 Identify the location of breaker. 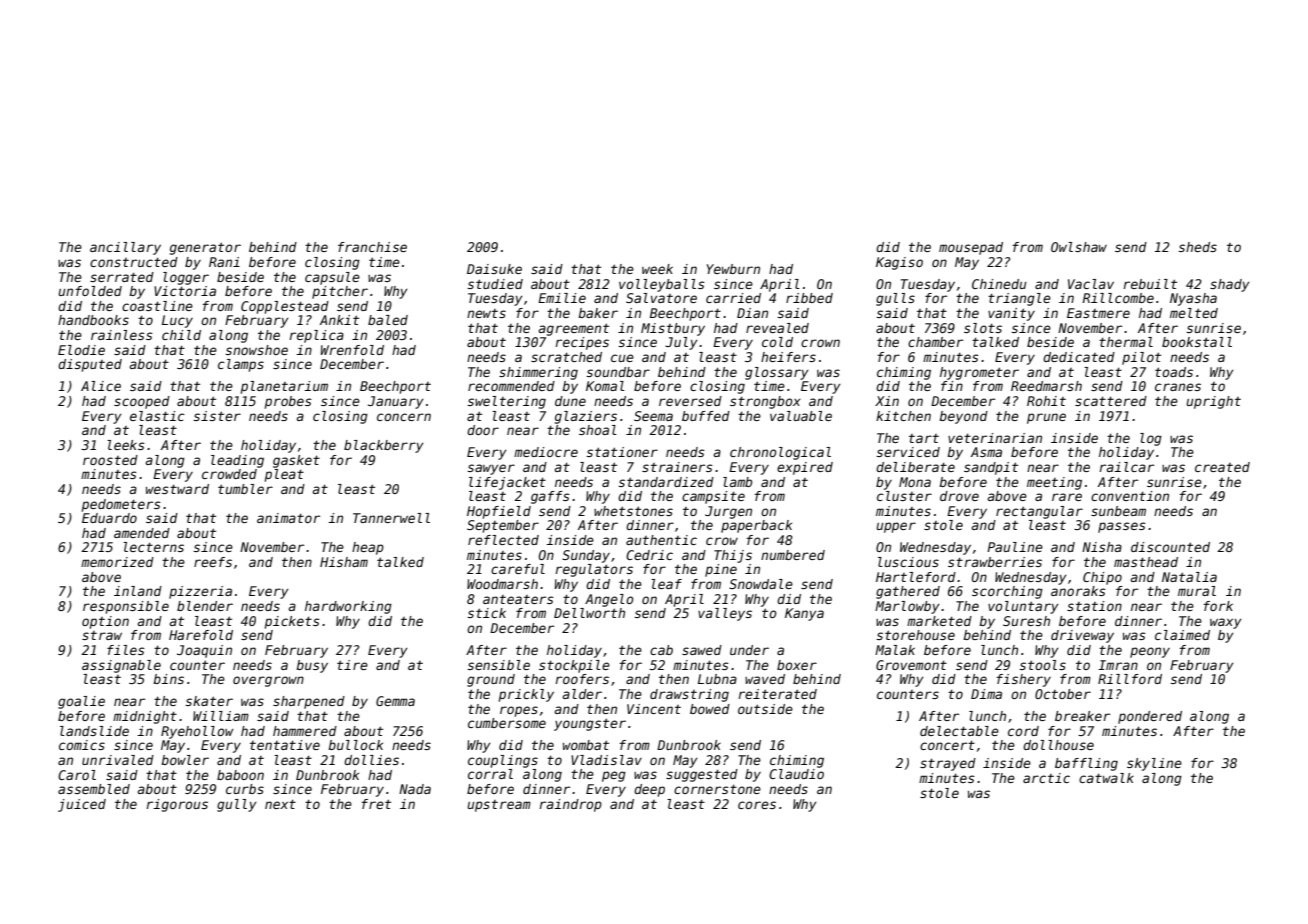
(1082, 716).
